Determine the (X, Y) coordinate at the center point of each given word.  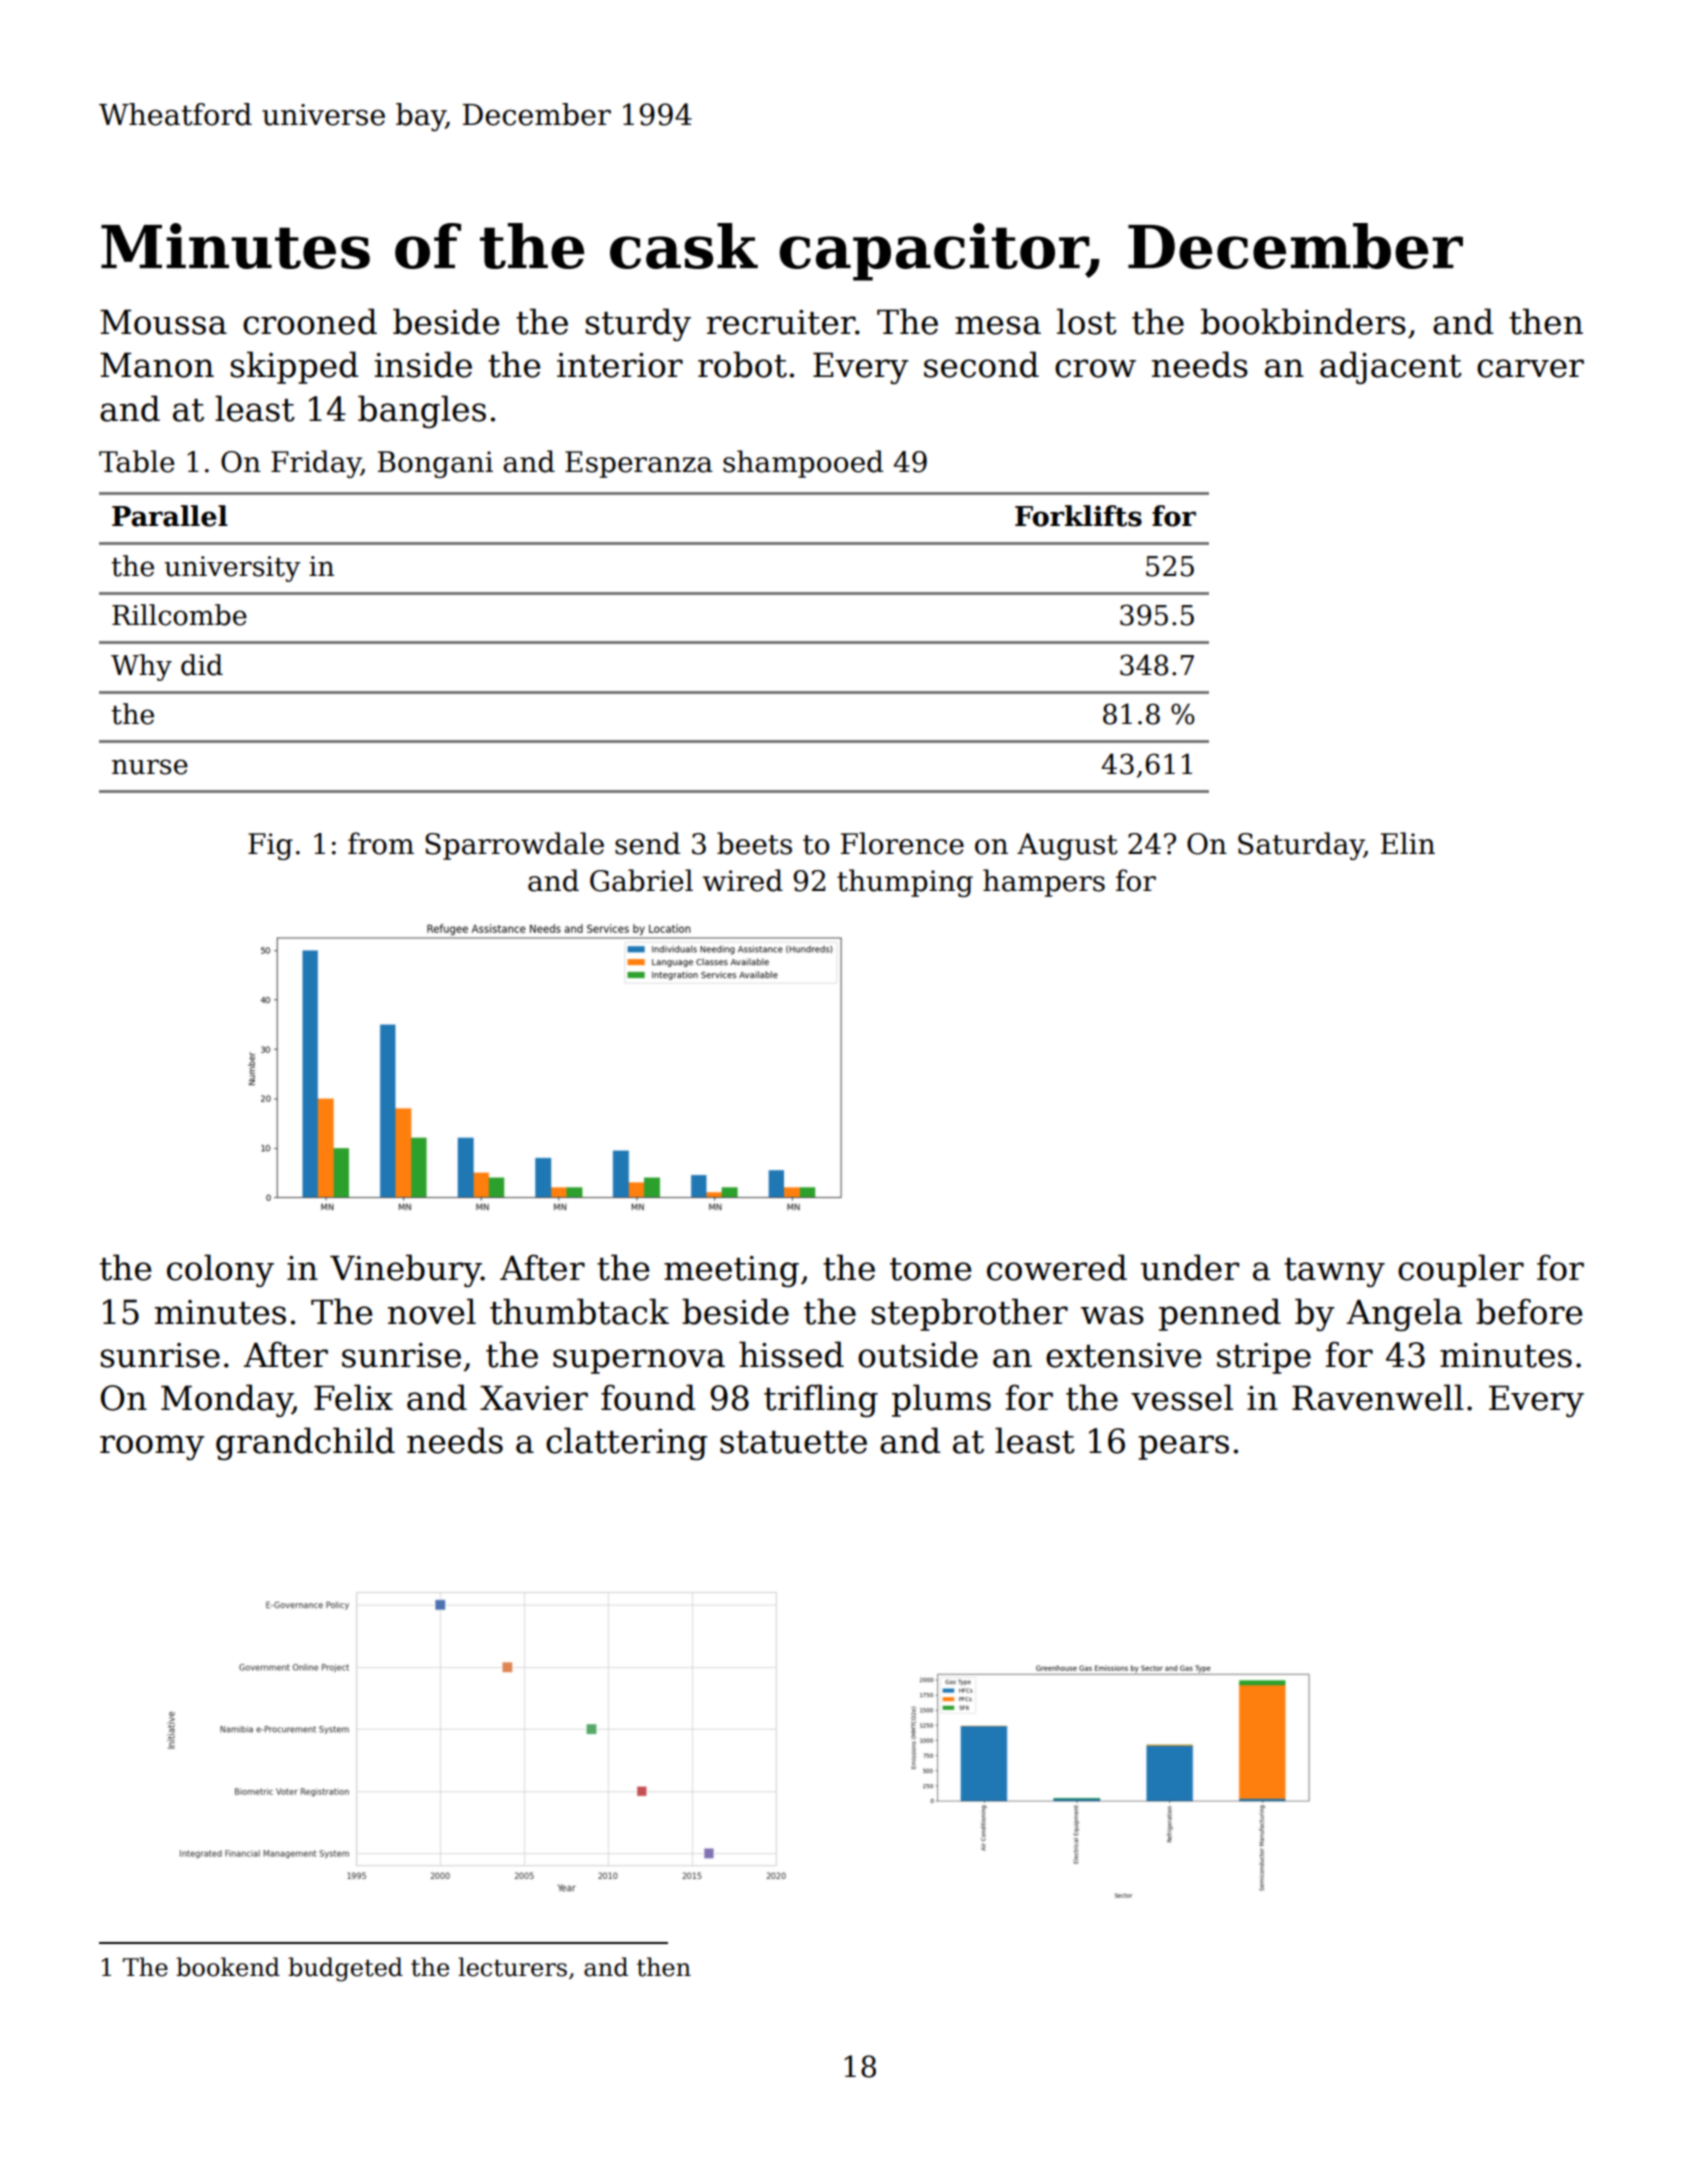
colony (220, 1270)
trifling (821, 1400)
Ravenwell (1378, 1397)
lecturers (512, 1967)
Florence (902, 843)
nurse (150, 767)
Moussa (163, 322)
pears (1183, 1447)
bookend (228, 1967)
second (981, 364)
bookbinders (1303, 321)
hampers (1044, 883)
